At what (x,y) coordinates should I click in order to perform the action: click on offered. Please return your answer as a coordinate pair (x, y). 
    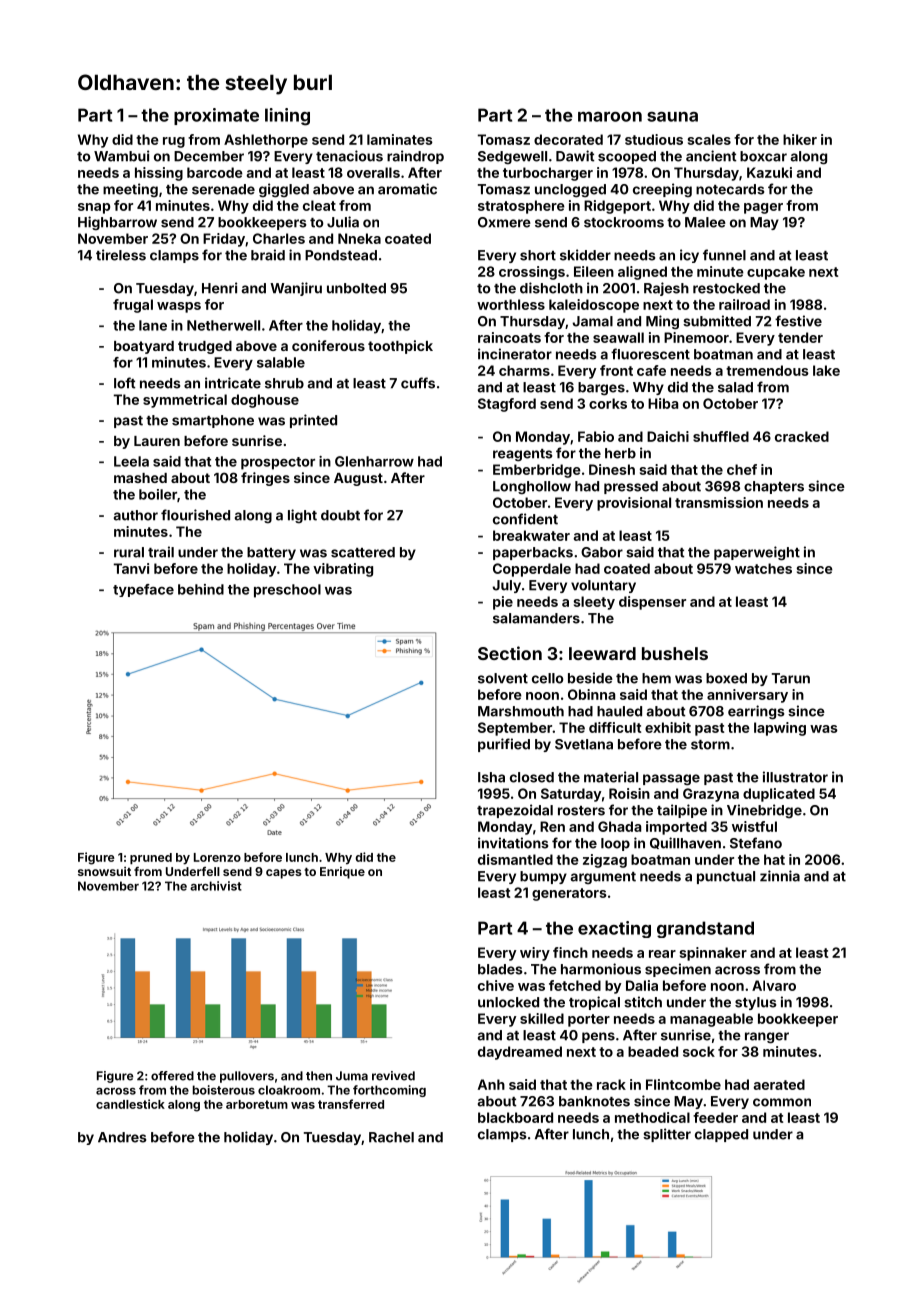
    Looking at the image, I should click on (172, 1076).
